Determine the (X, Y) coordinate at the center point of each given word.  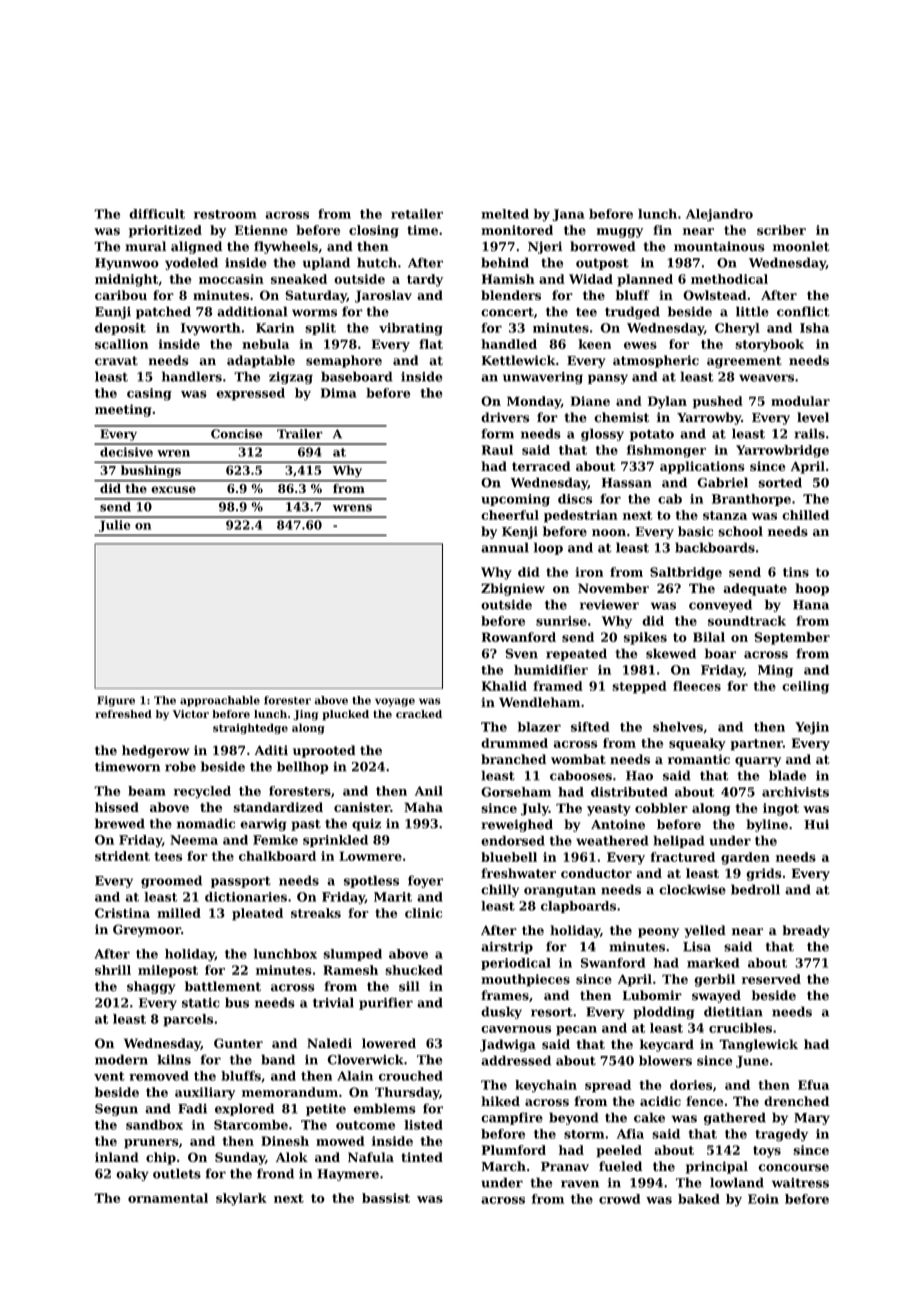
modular (800, 401)
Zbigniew (513, 589)
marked (713, 963)
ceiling (805, 687)
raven (580, 1184)
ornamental (168, 1198)
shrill (113, 970)
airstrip (507, 948)
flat (431, 344)
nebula (265, 344)
